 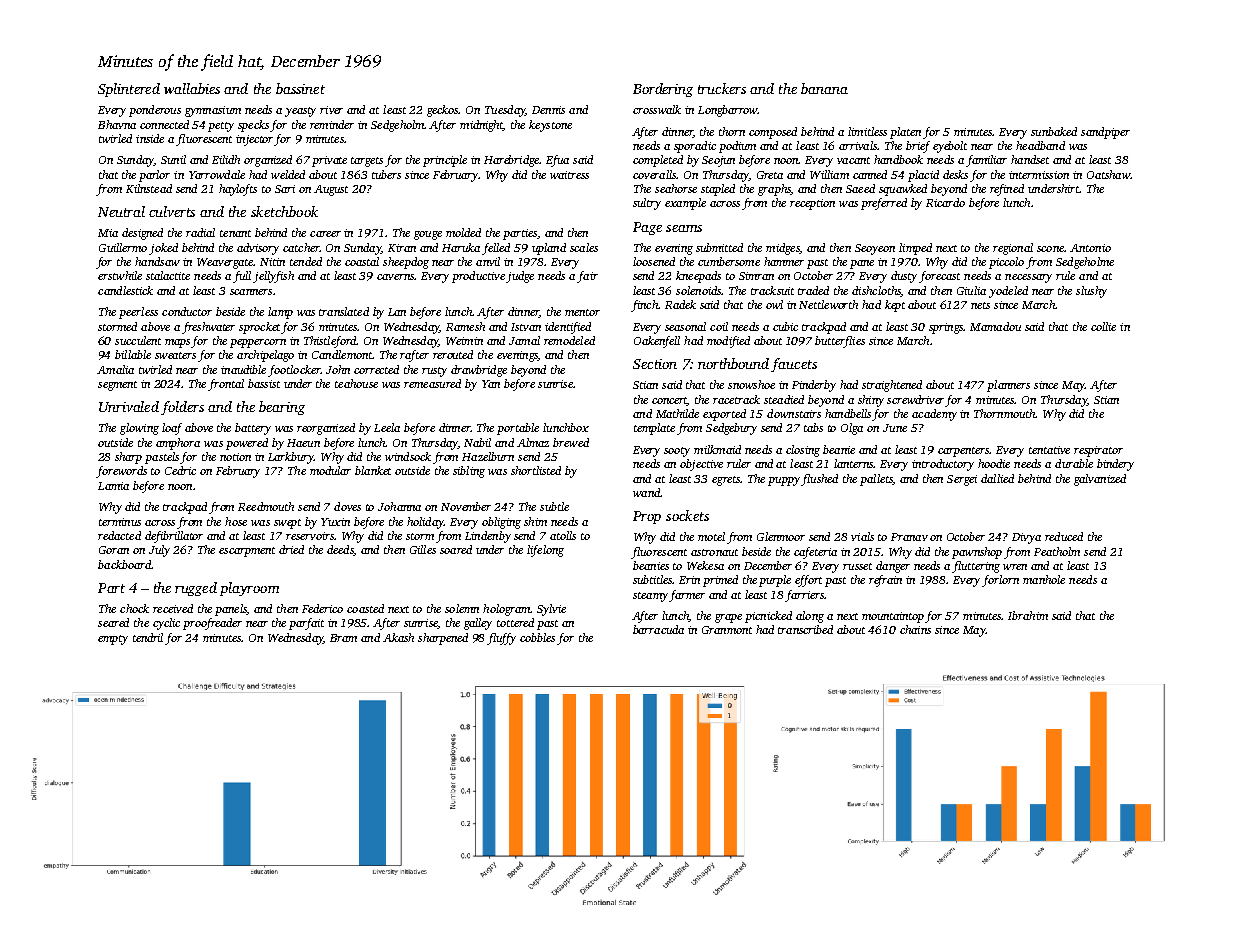 I want to click on banana, so click(x=824, y=88).
